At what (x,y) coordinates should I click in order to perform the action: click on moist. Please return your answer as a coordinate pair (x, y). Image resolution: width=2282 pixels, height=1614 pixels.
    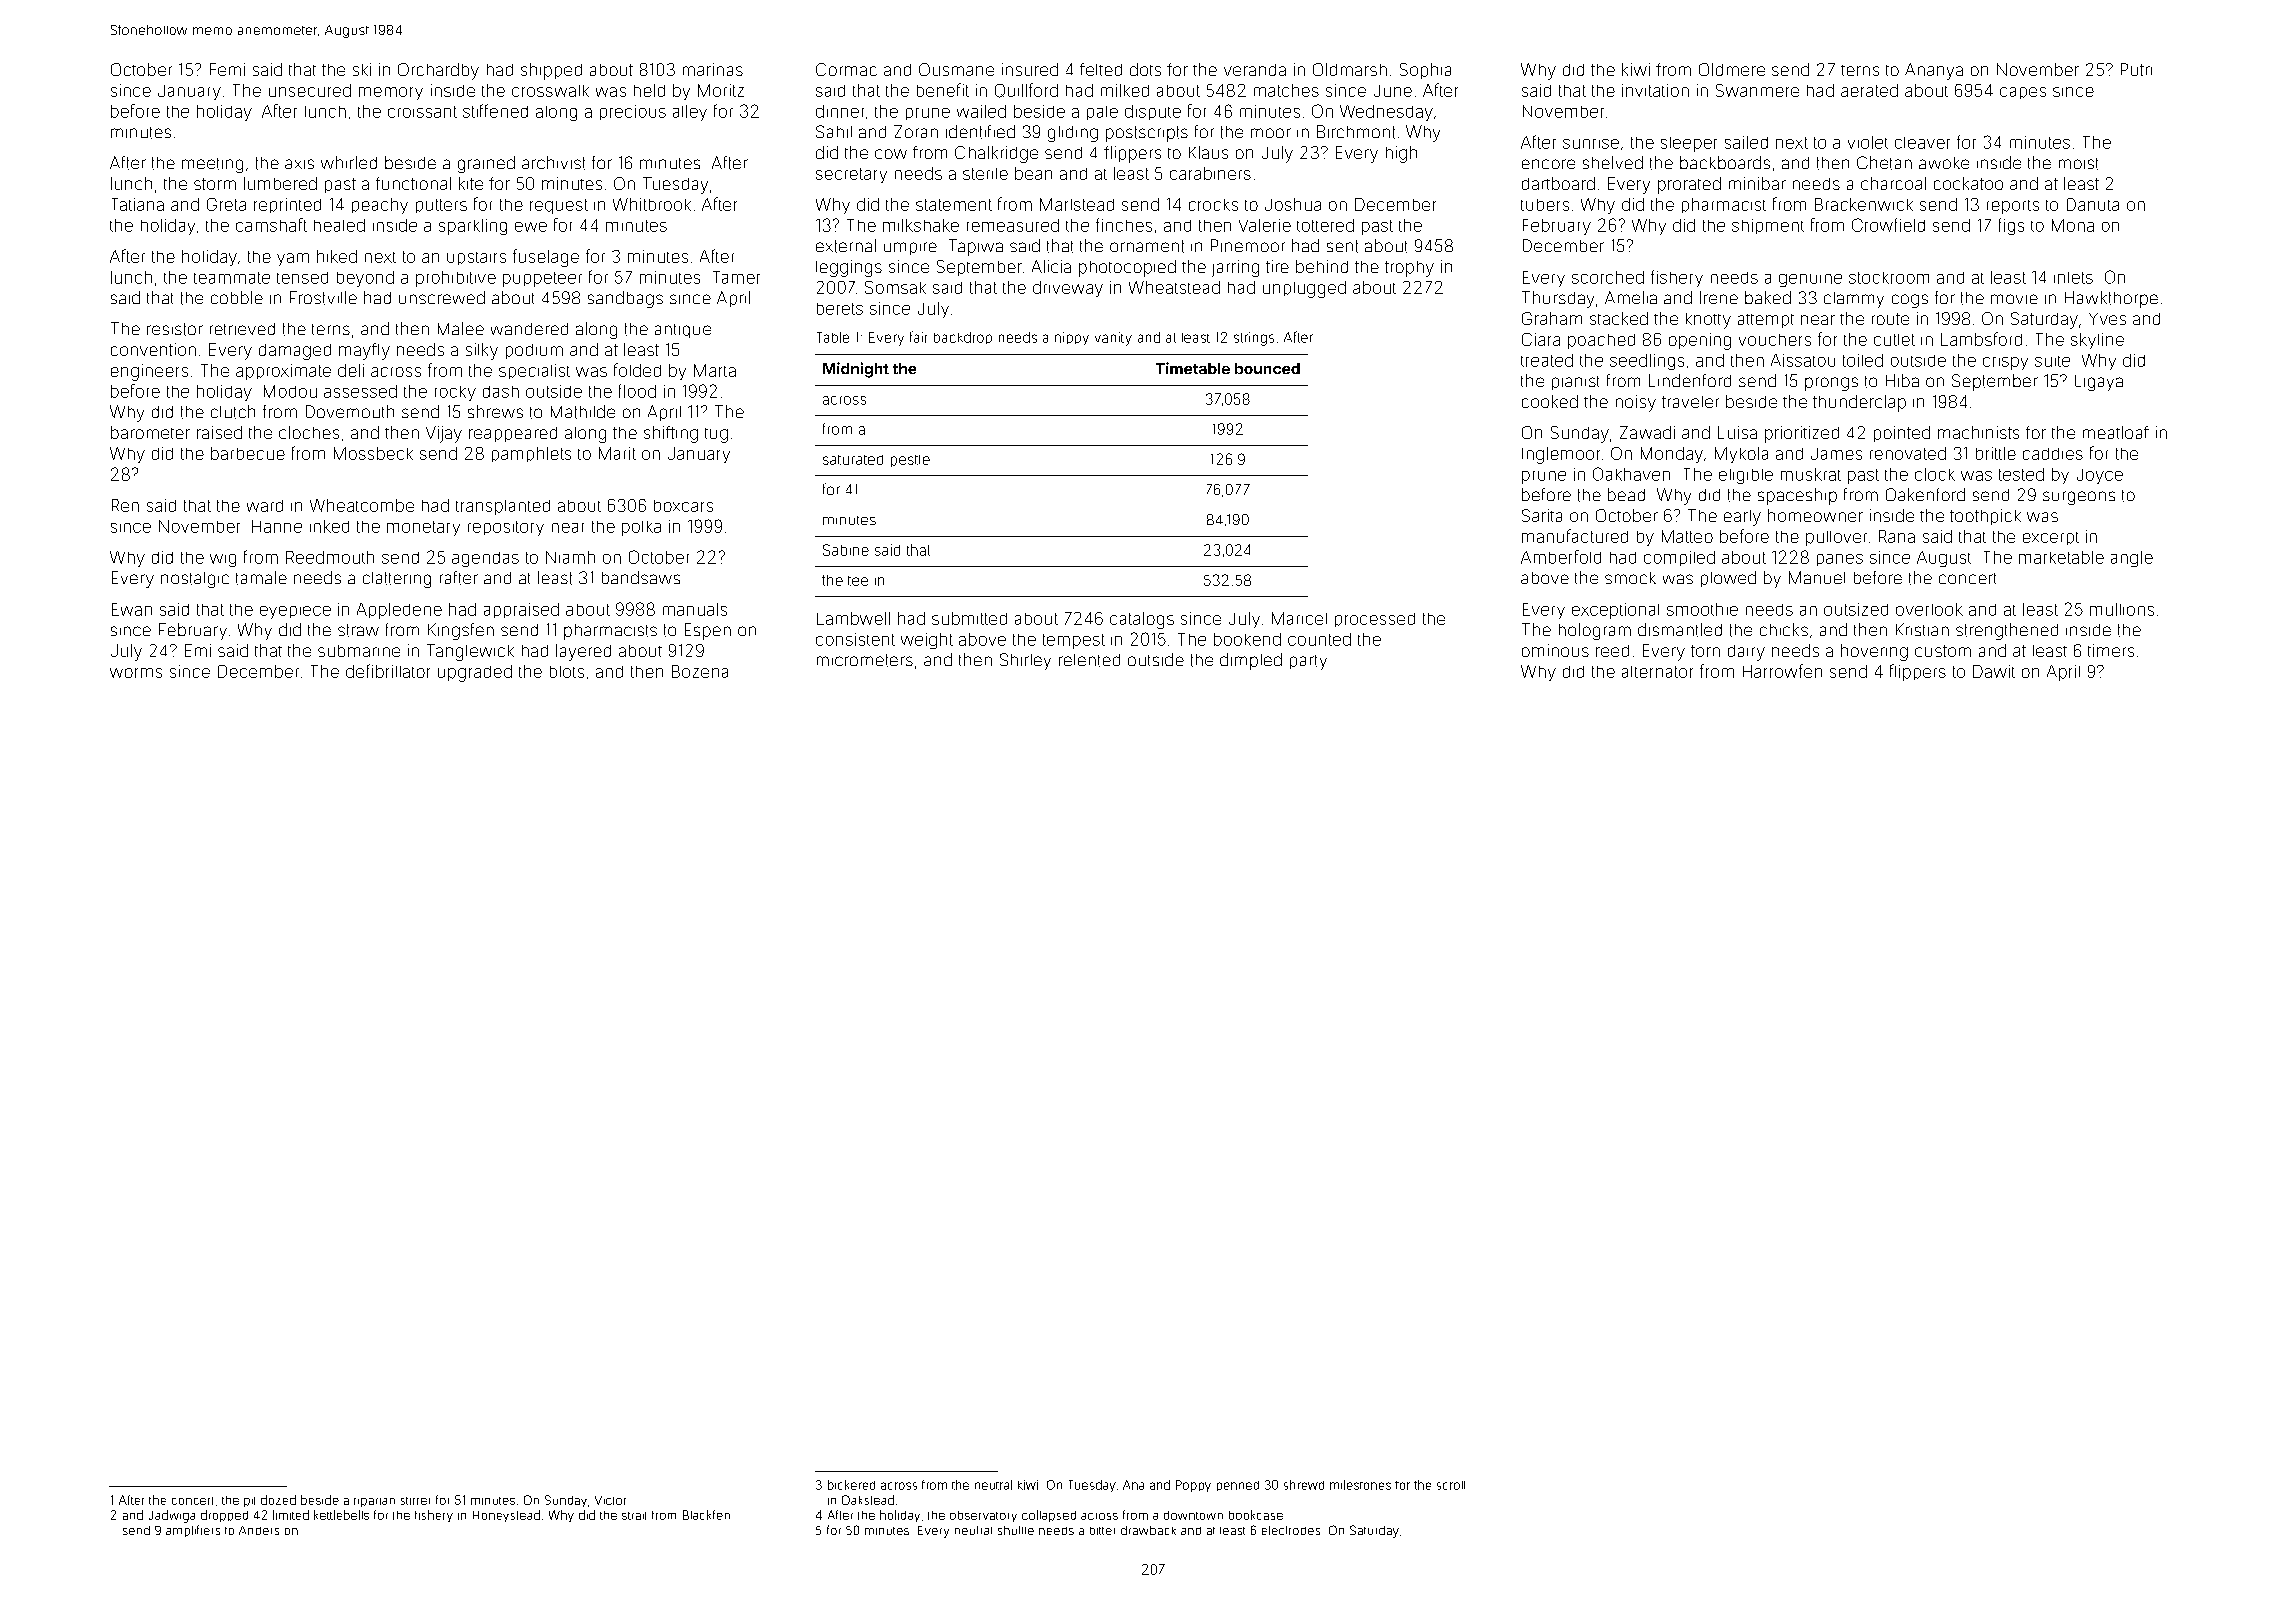
    Looking at the image, I should click on (2078, 164).
